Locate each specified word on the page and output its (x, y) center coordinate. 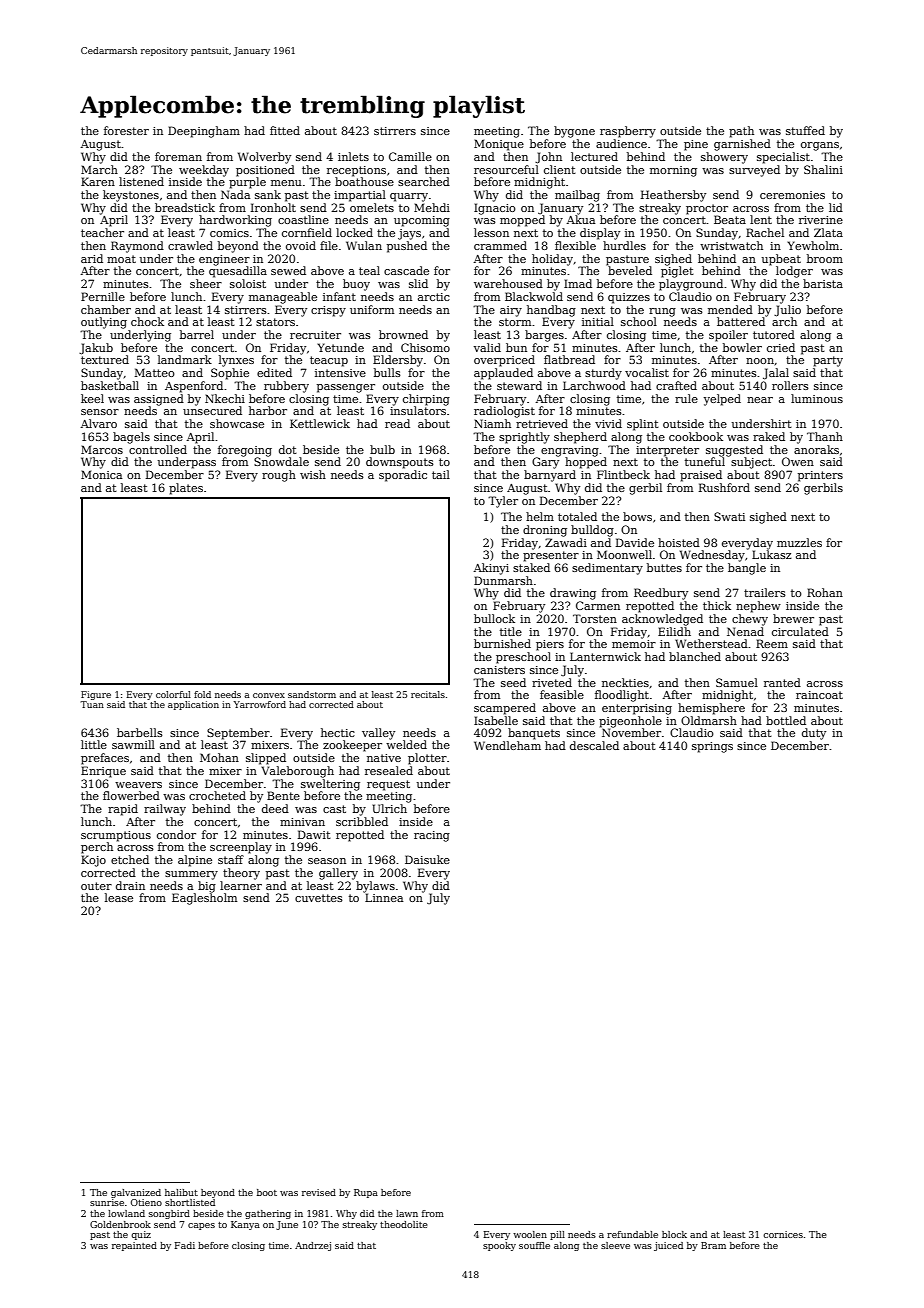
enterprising (637, 709)
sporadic (403, 476)
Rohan (825, 592)
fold (202, 694)
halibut (181, 1192)
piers (550, 645)
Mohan (219, 757)
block (674, 1234)
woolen (530, 1234)
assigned (159, 400)
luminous (817, 398)
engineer (224, 260)
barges (544, 336)
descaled (594, 745)
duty (814, 734)
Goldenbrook (120, 1224)
